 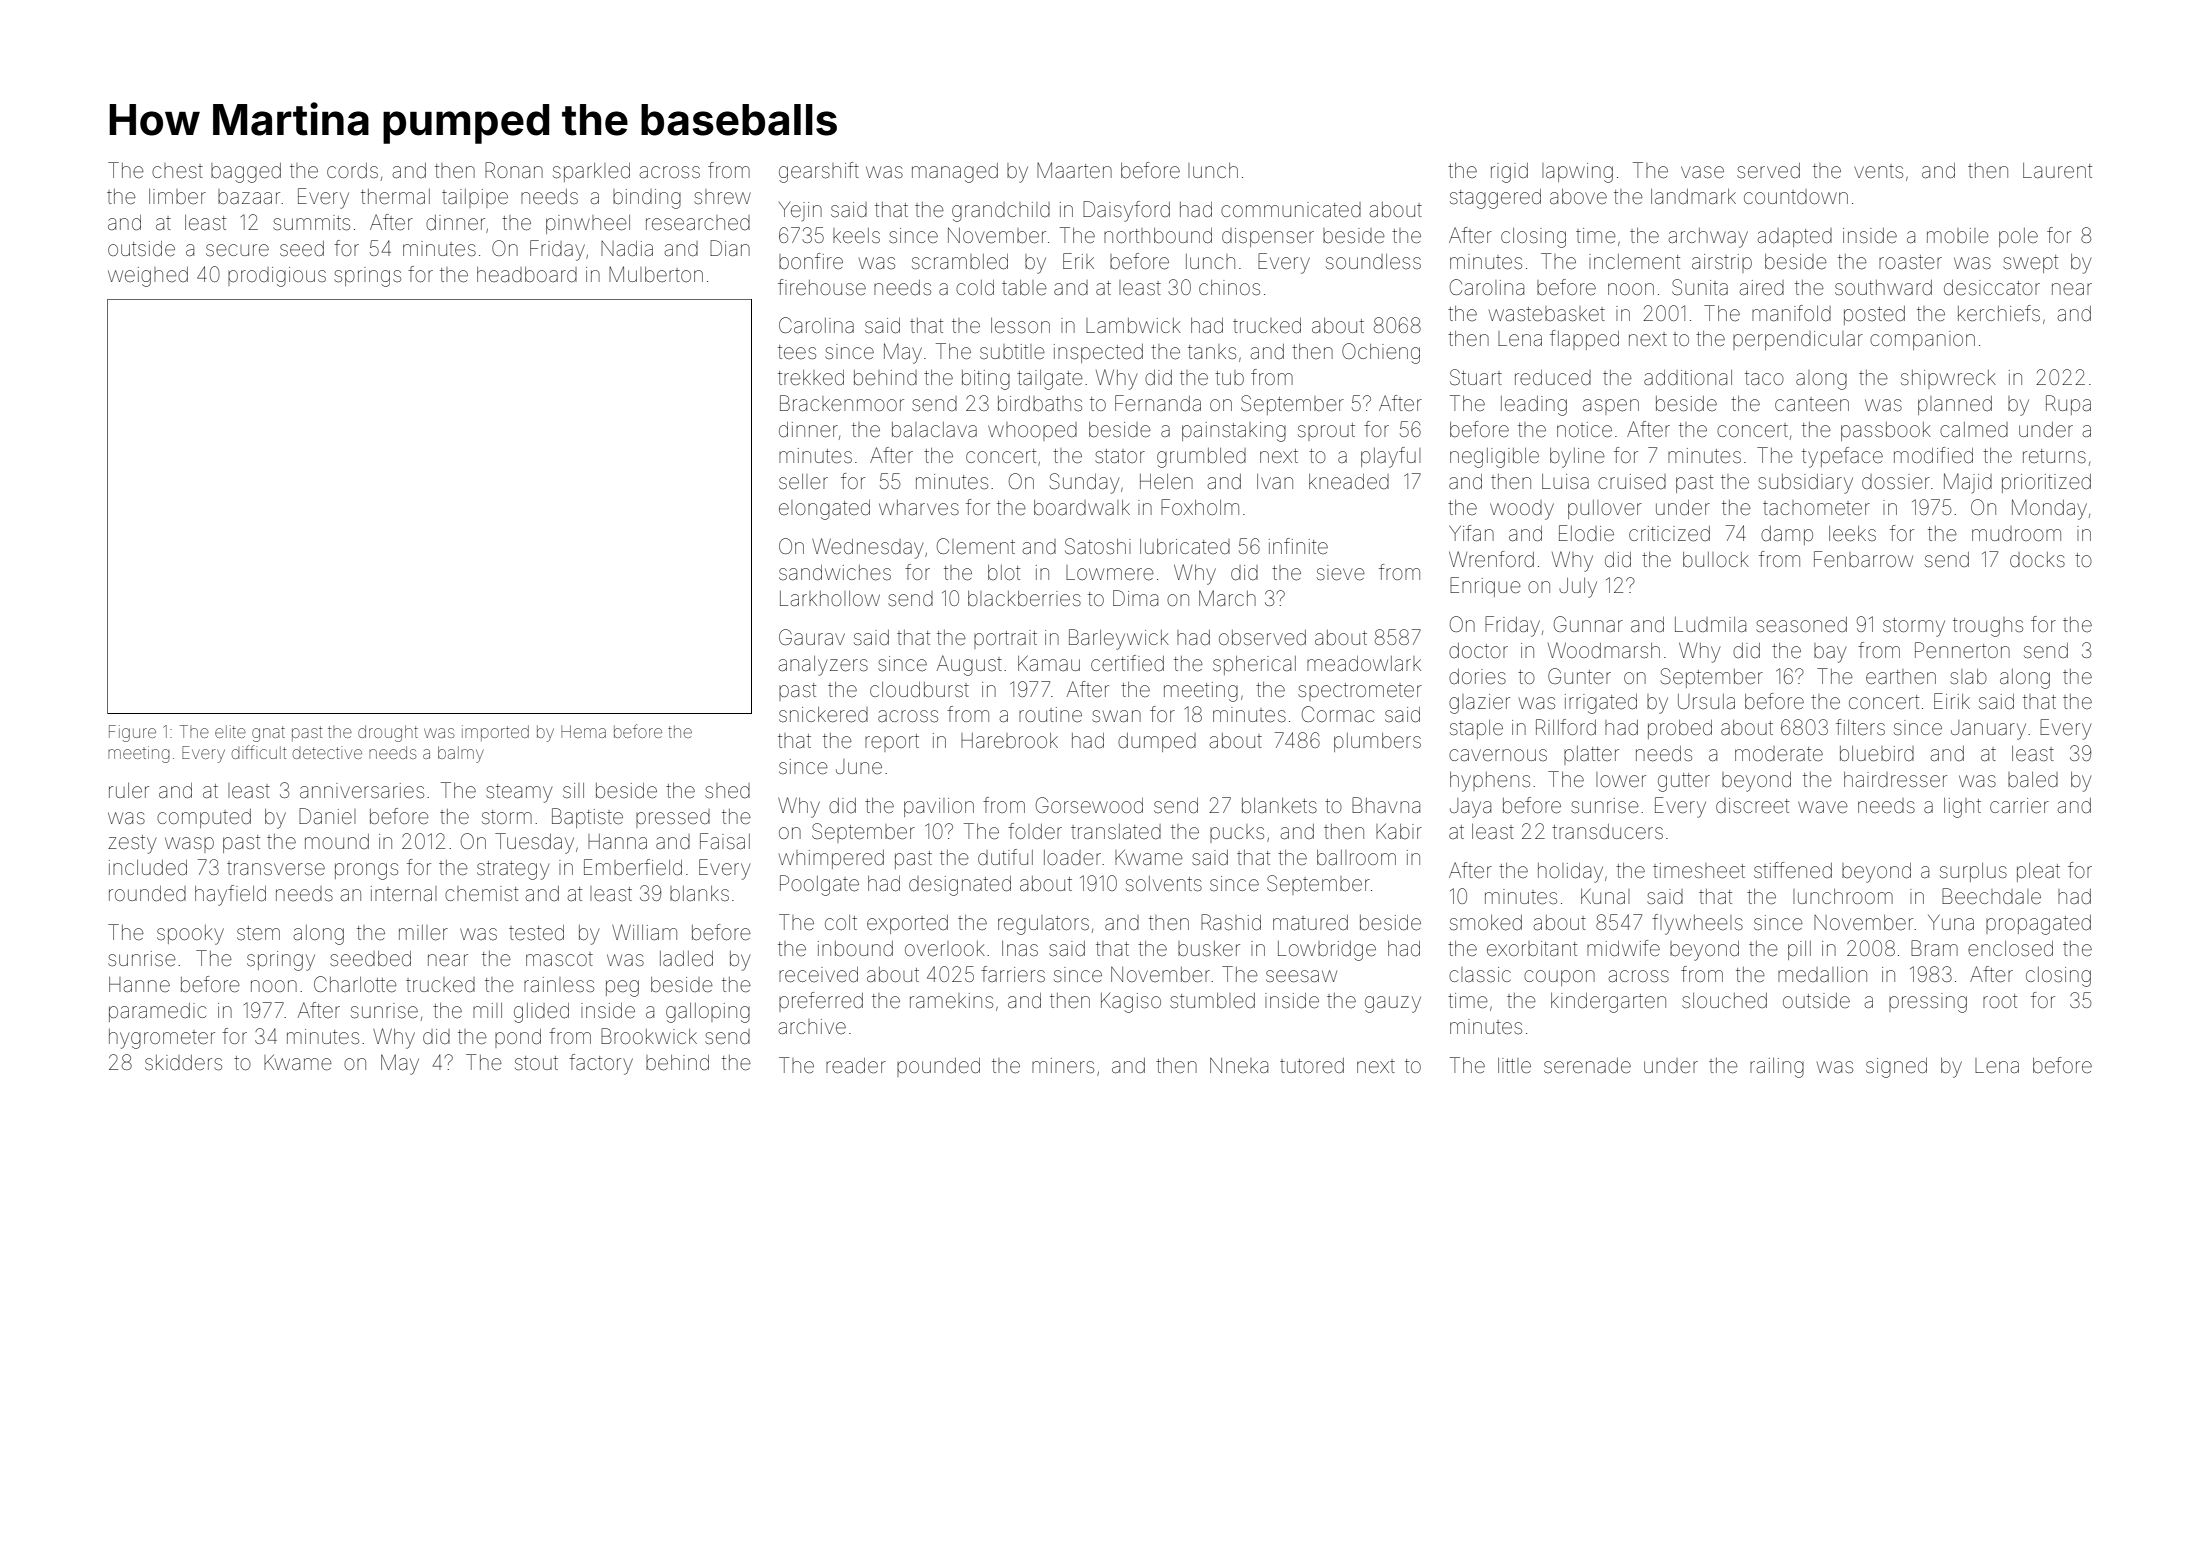 What do you see at coordinates (1578, 196) in the screenshot?
I see `above` at bounding box center [1578, 196].
